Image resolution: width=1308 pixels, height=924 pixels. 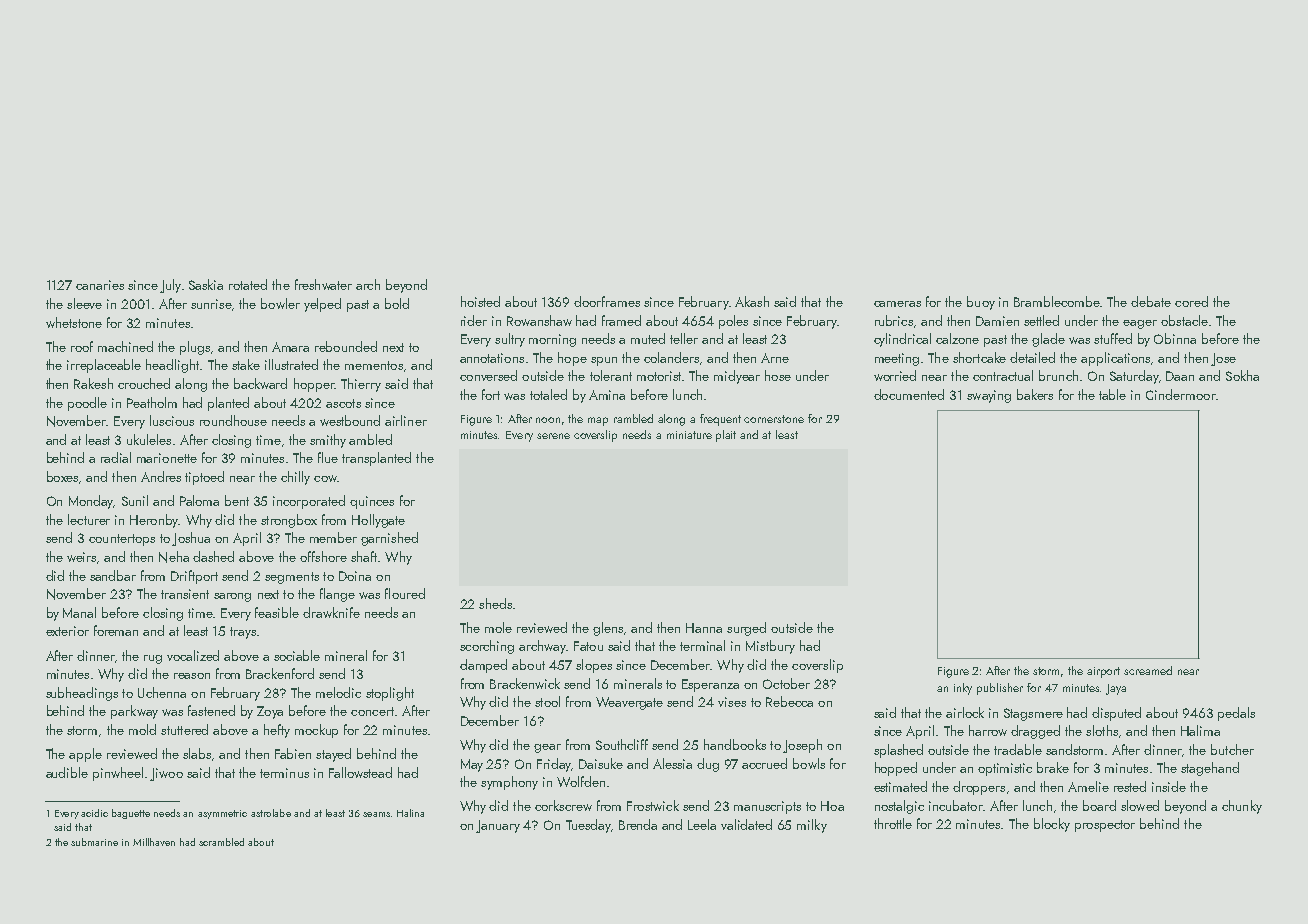 What do you see at coordinates (553, 436) in the screenshot?
I see `serene` at bounding box center [553, 436].
